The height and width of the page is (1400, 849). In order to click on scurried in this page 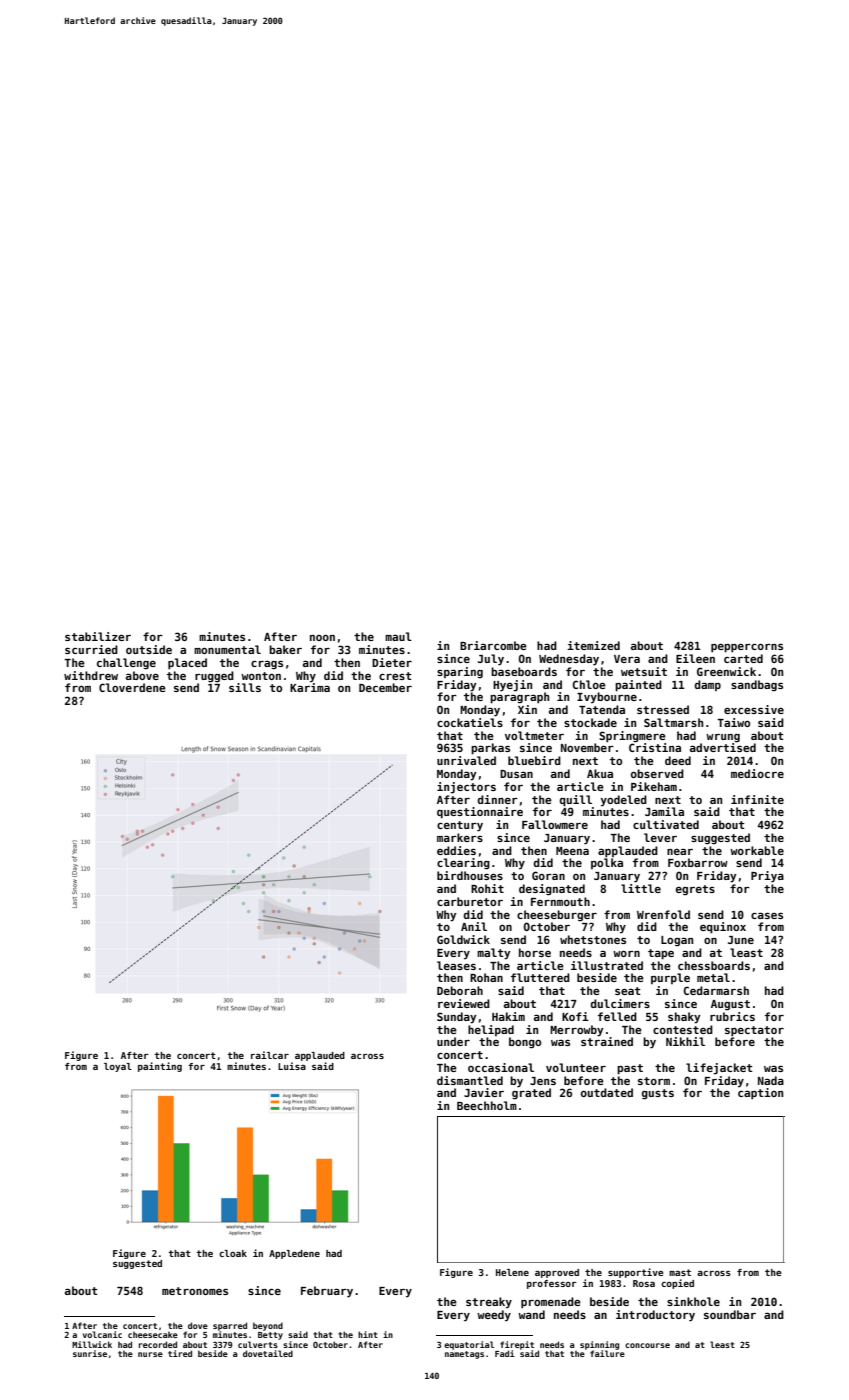, I will do `click(91, 649)`.
